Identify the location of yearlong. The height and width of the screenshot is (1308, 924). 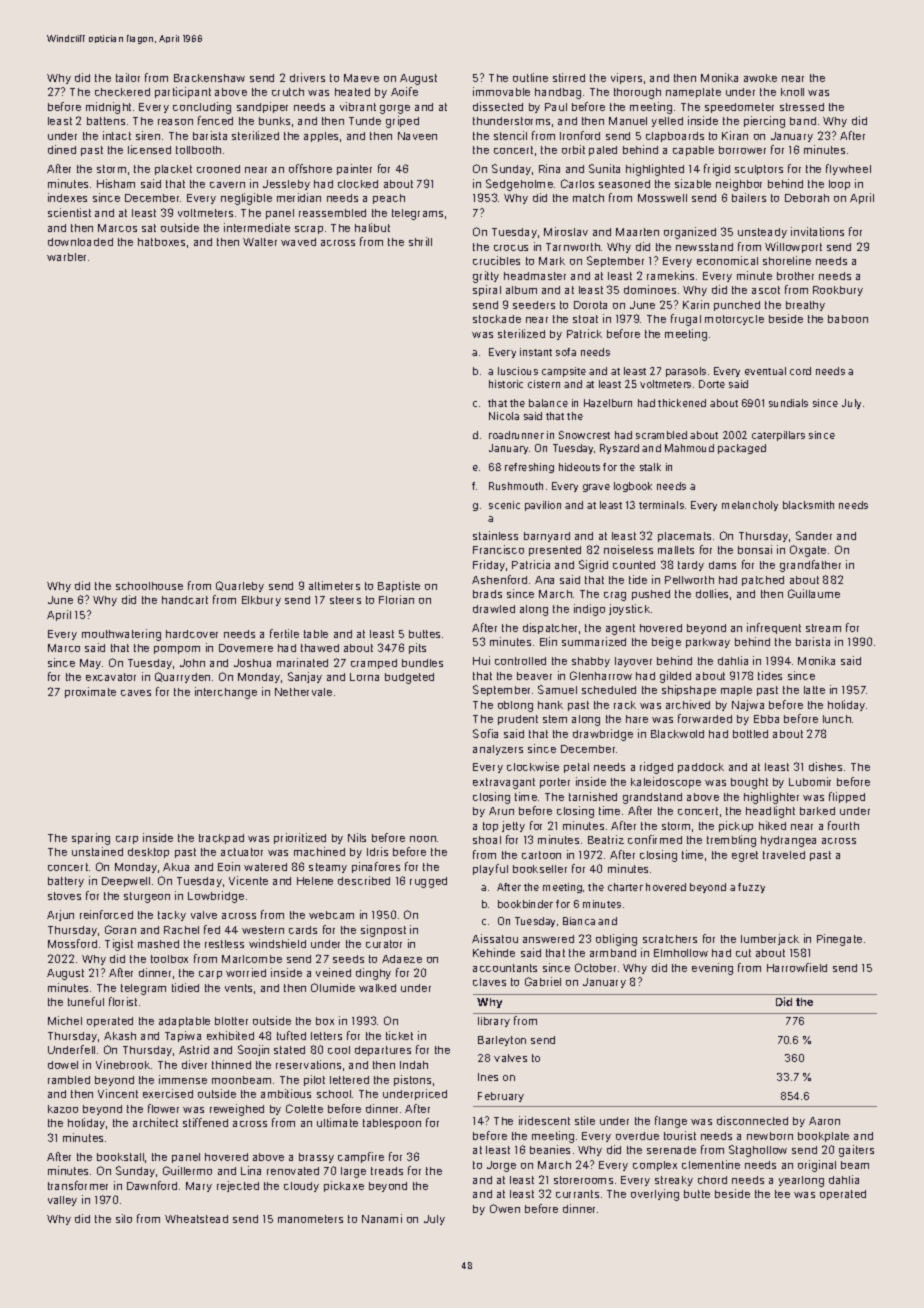
(801, 1181).
